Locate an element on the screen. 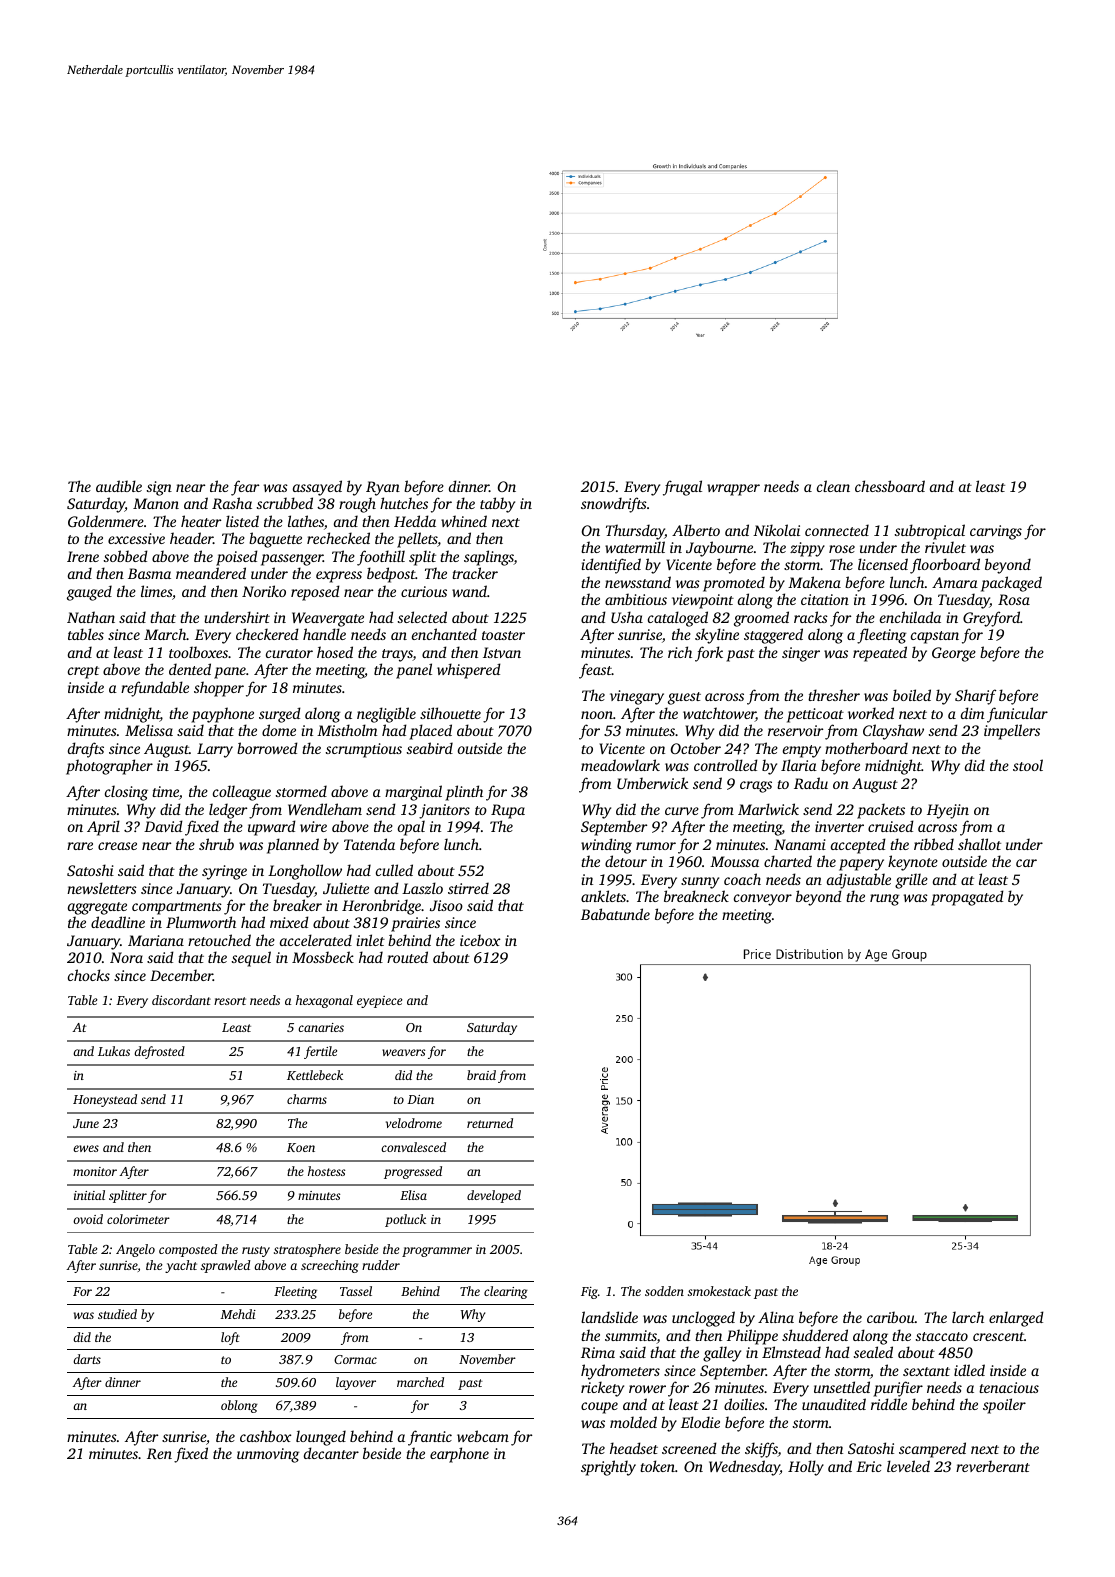 This screenshot has height=1577, width=1115. audible is located at coordinates (119, 486).
